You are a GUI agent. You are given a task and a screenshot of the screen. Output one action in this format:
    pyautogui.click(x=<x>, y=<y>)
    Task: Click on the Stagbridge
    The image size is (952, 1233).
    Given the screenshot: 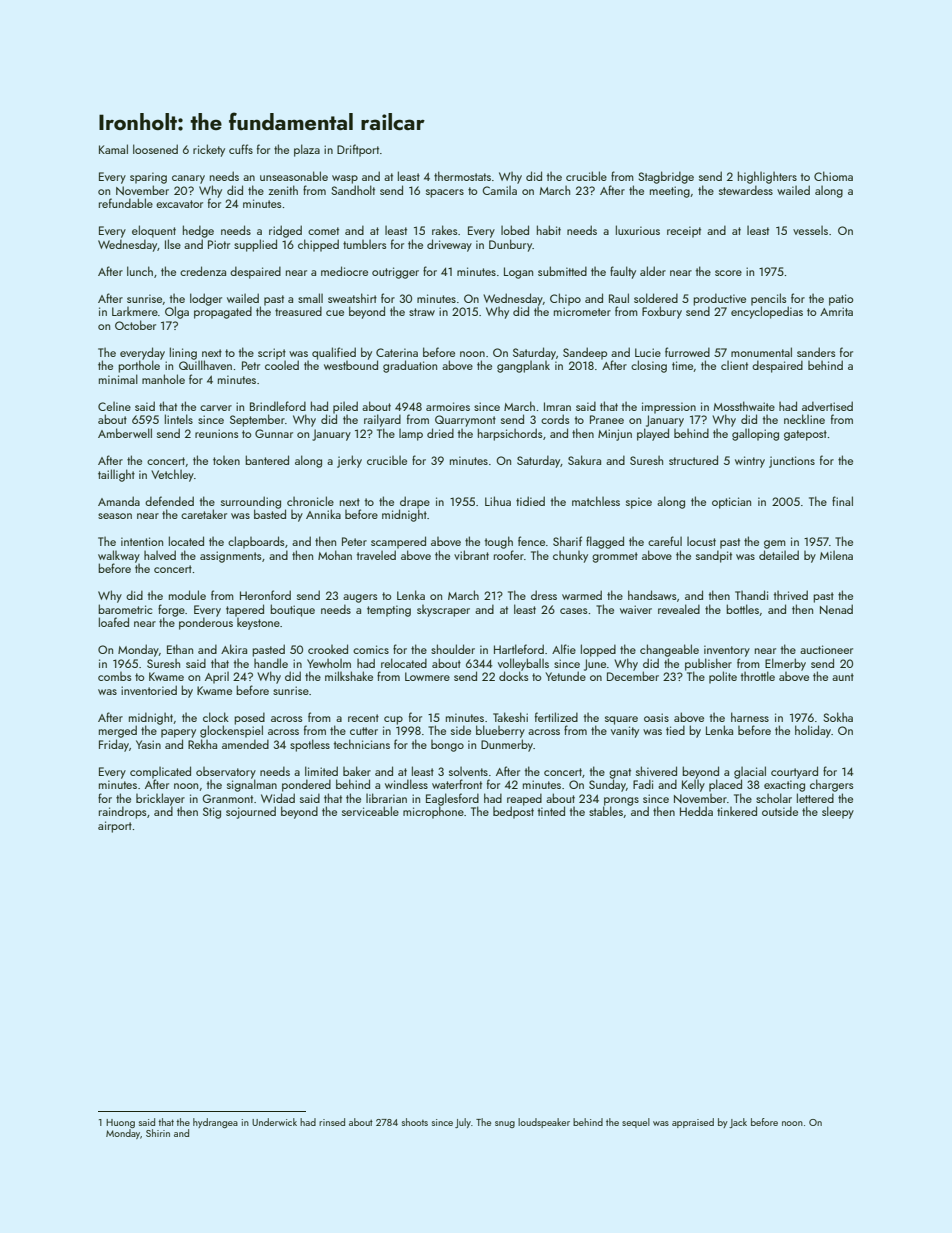 What is the action you would take?
    pyautogui.click(x=666, y=177)
